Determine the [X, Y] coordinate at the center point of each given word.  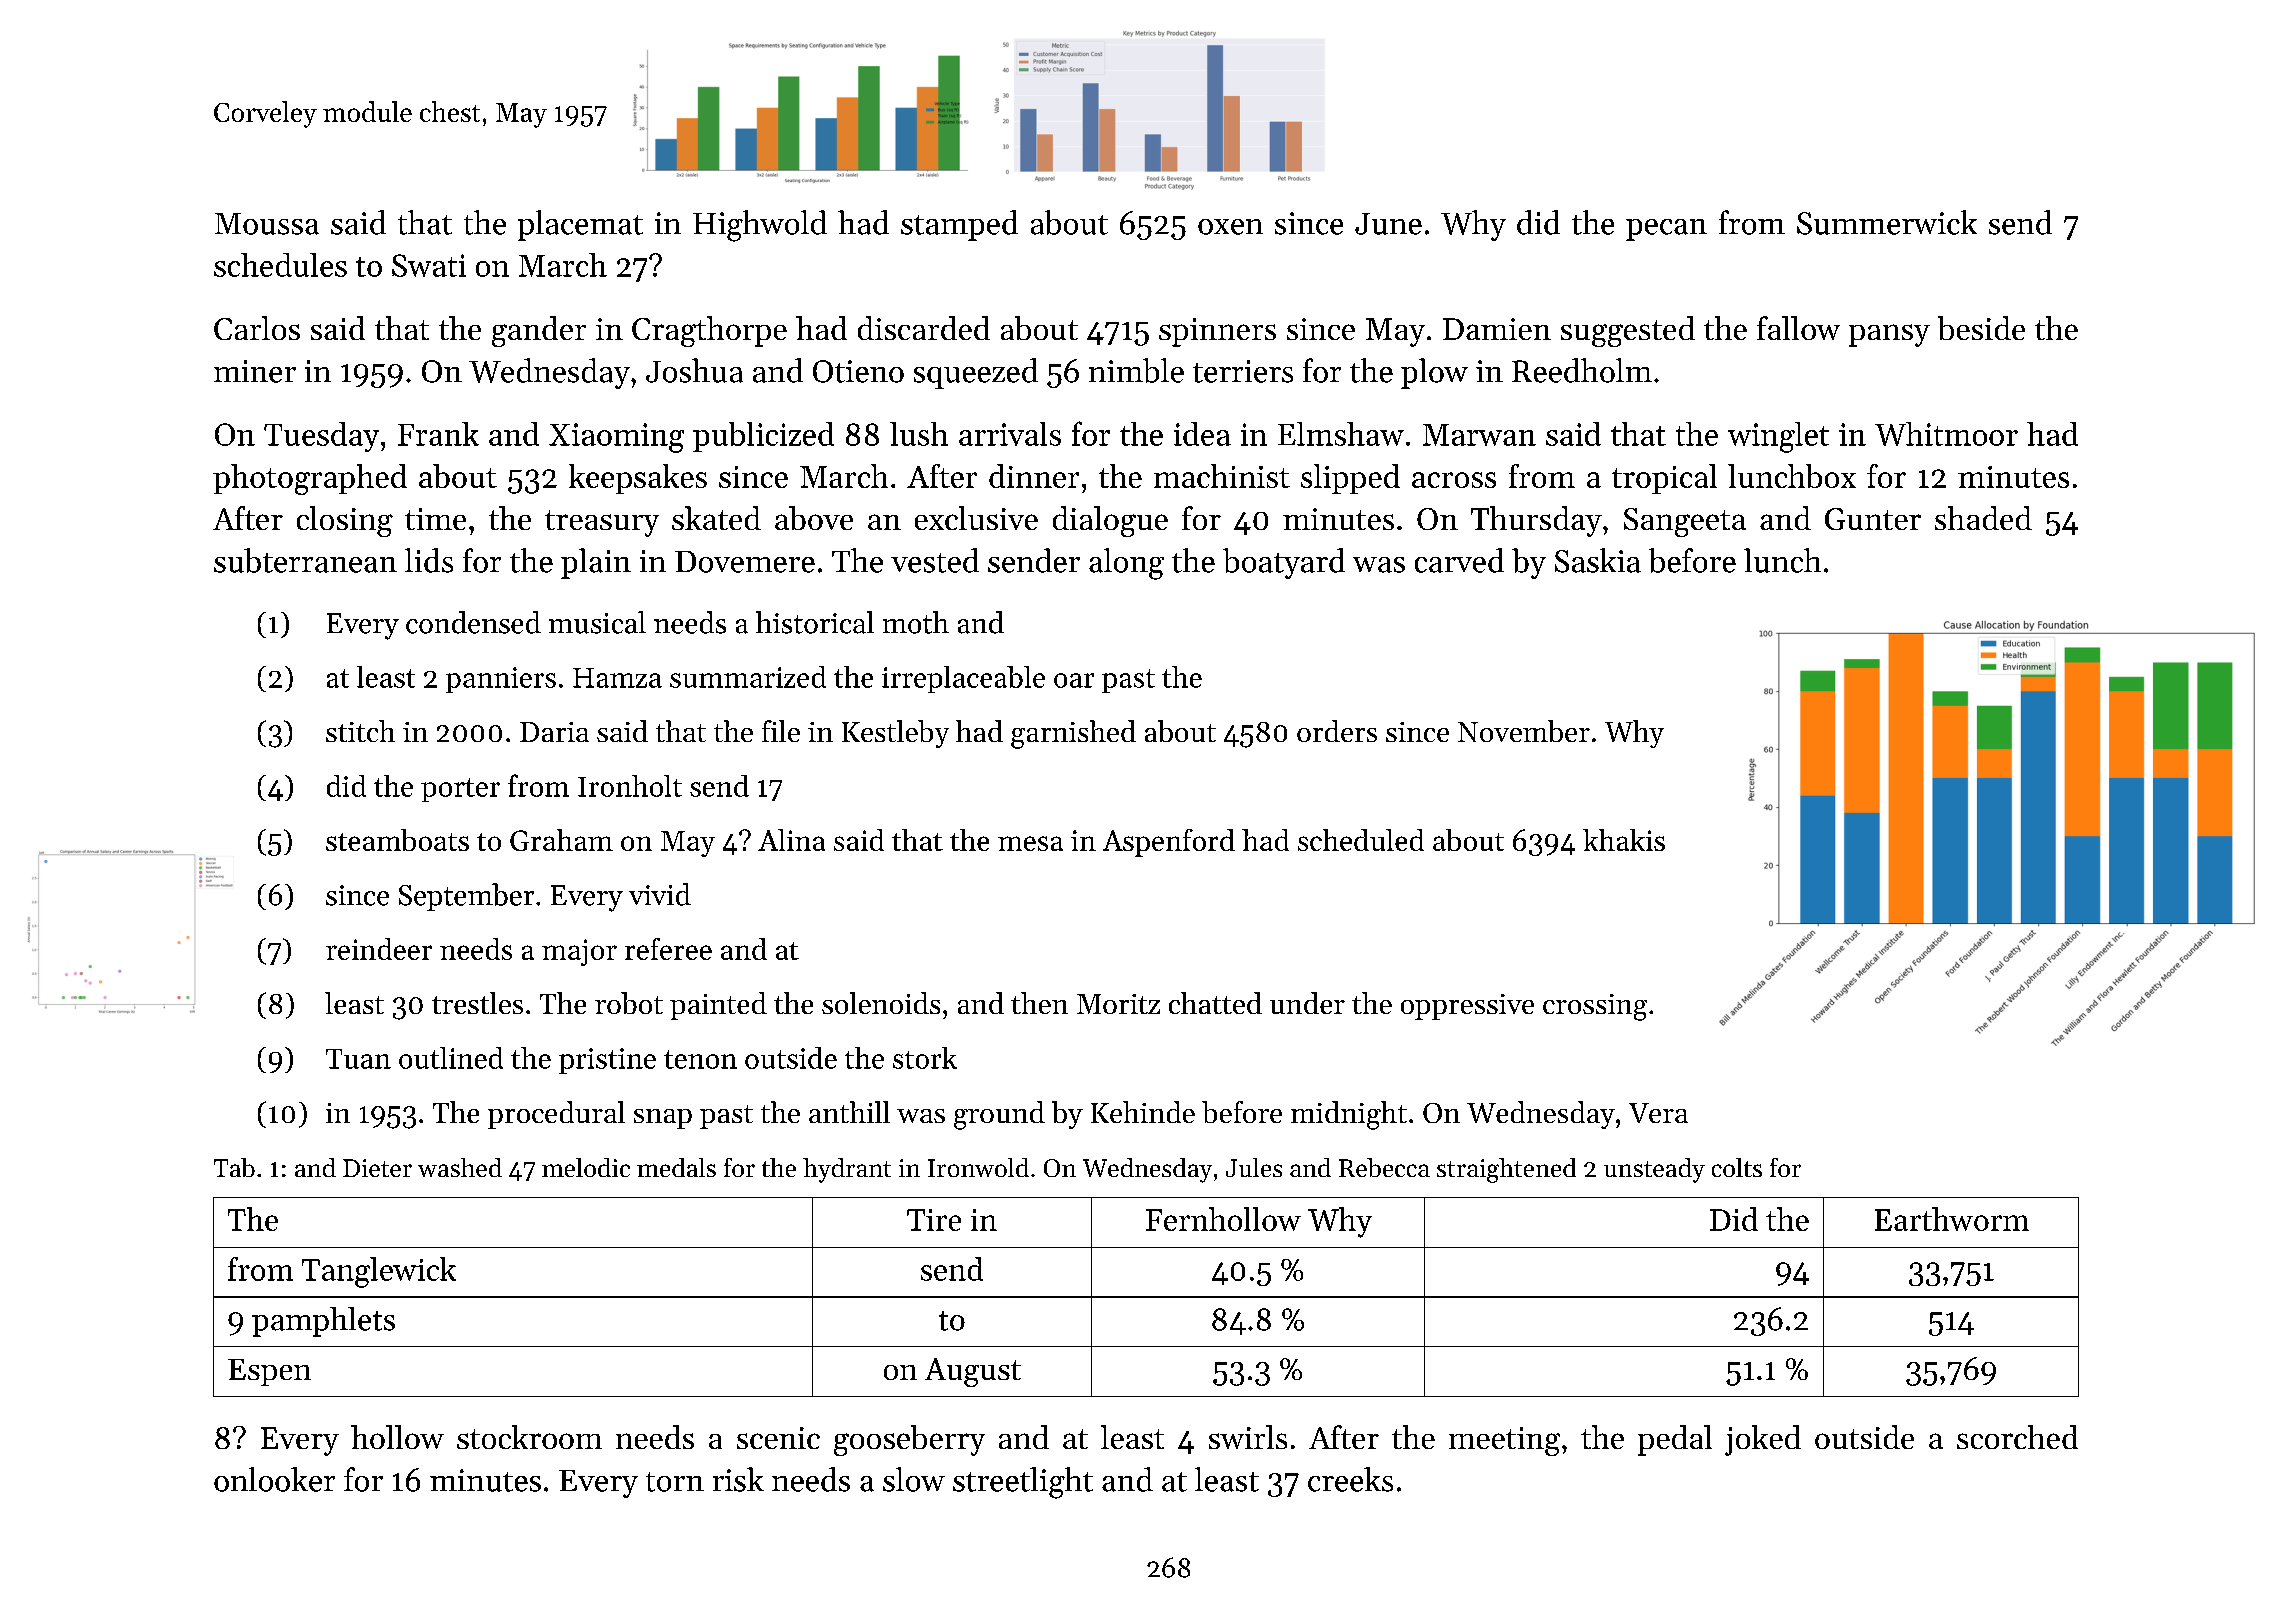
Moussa [267, 224]
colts [1737, 1167]
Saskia [1598, 560]
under [1307, 1003]
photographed [310, 479]
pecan [1666, 230]
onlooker [274, 1479]
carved [1459, 560]
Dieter [377, 1168]
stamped [959, 225]
